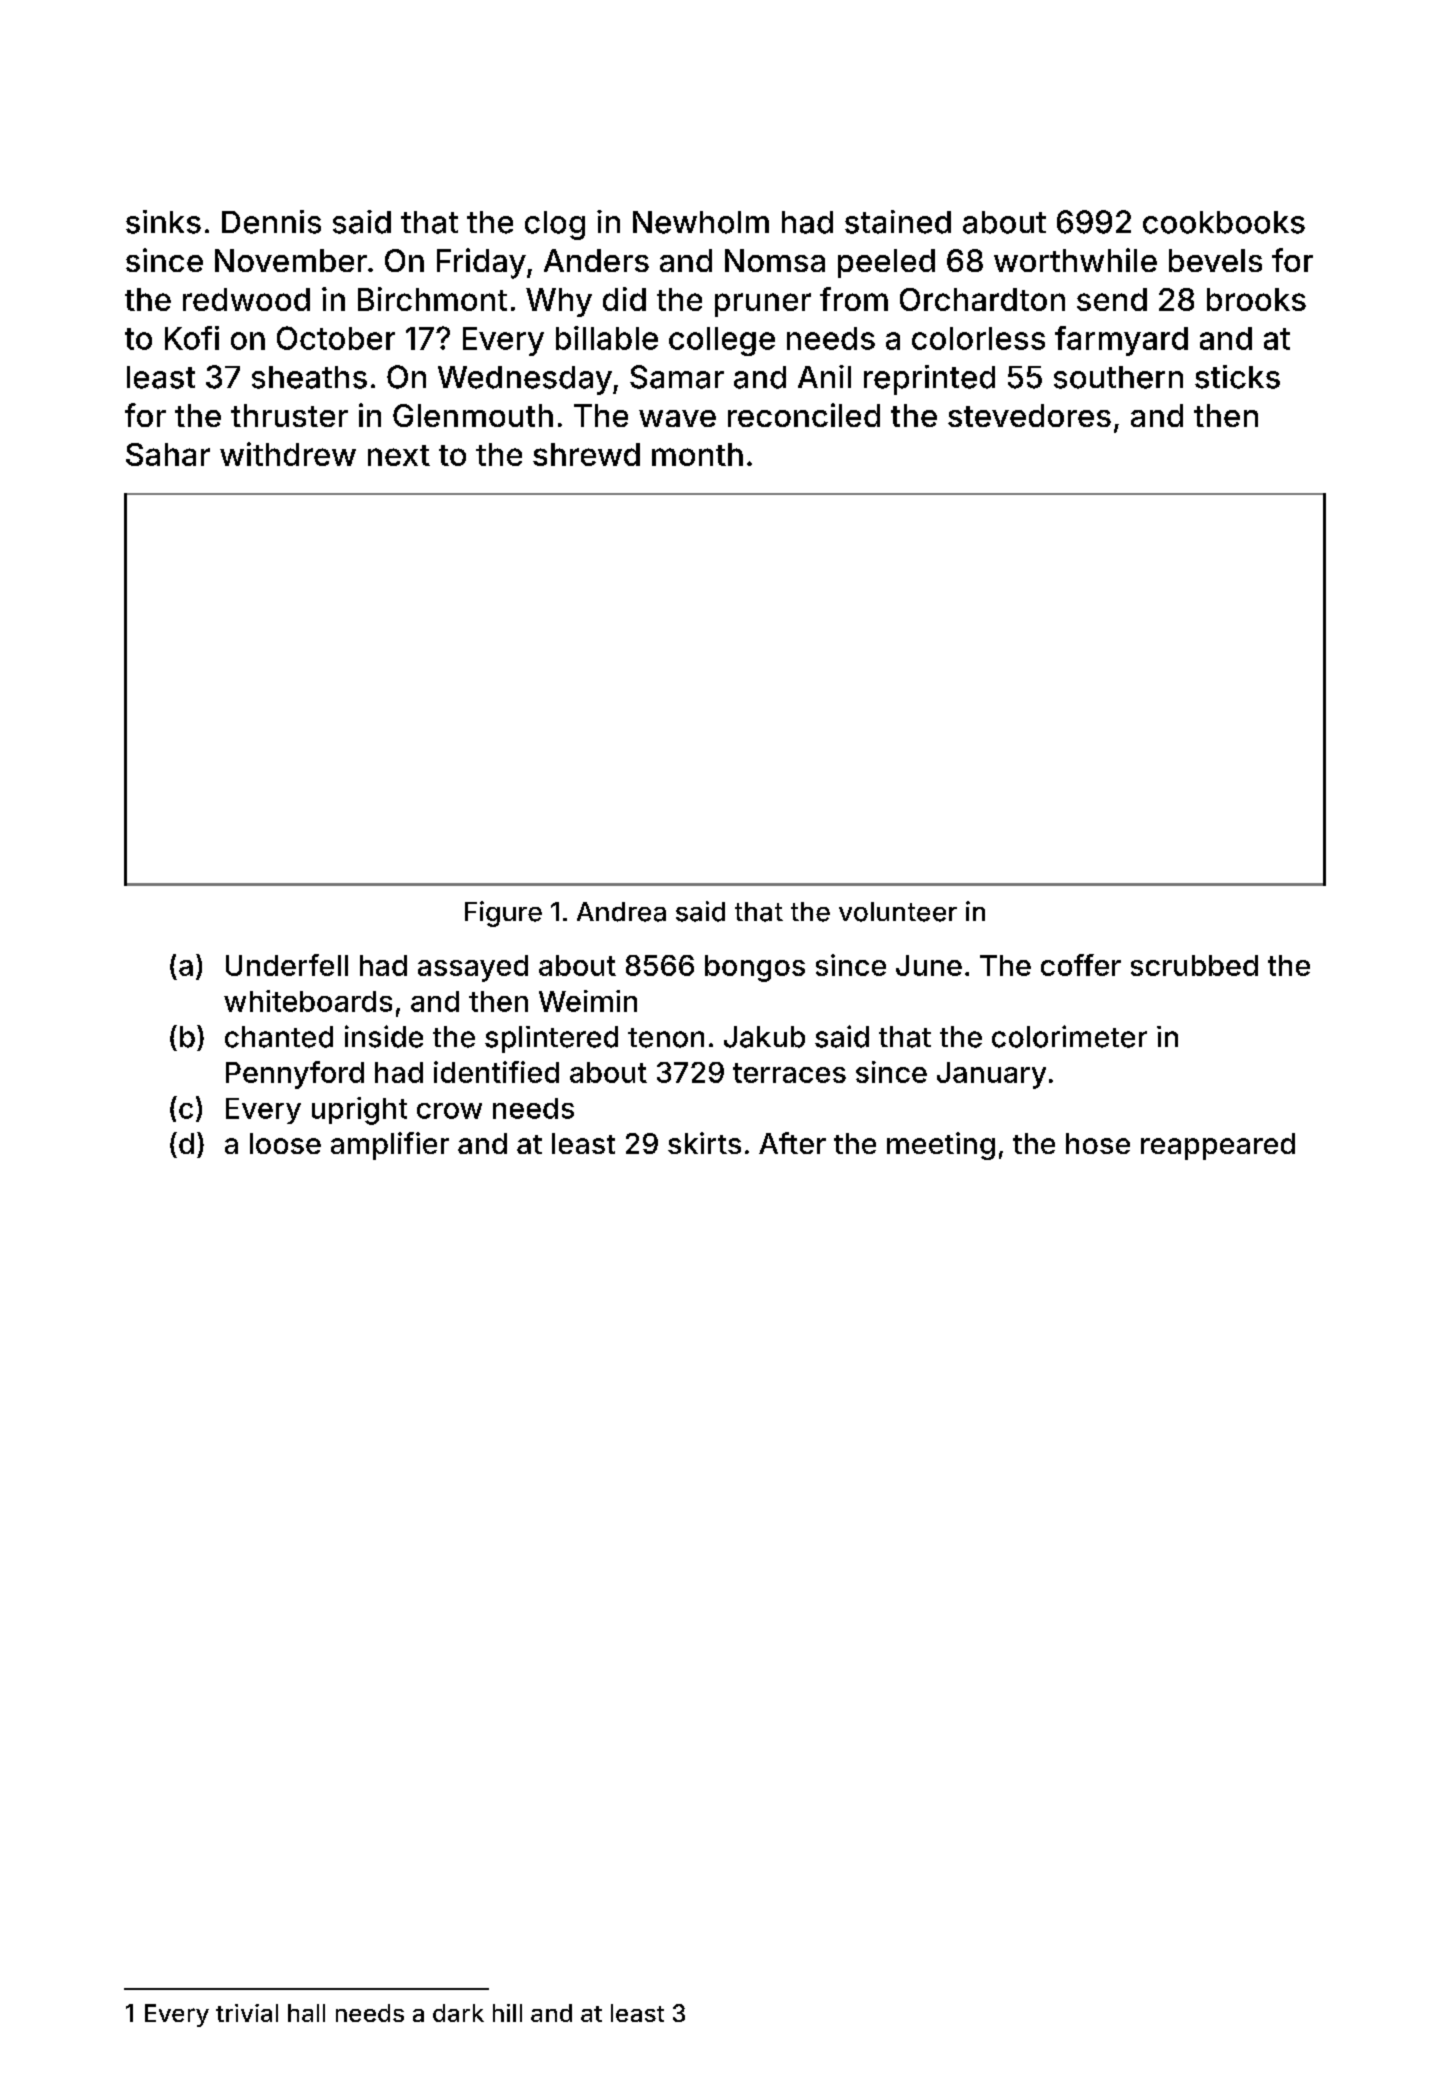 The width and height of the screenshot is (1450, 2100). Describe the element at coordinates (704, 1143) in the screenshot. I see `skirts` at that location.
